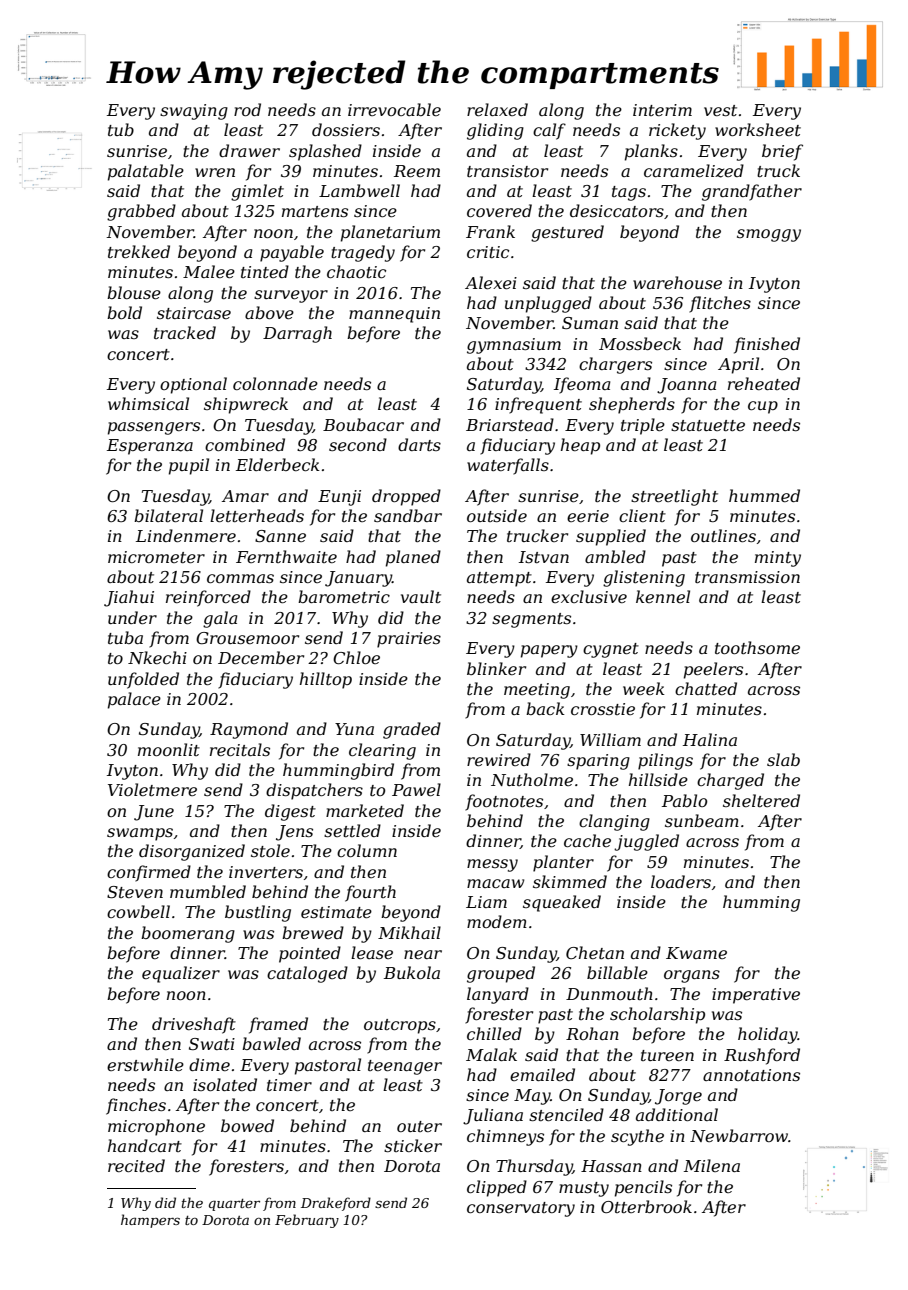 This screenshot has height=1290, width=908. What do you see at coordinates (730, 781) in the screenshot?
I see `charged` at bounding box center [730, 781].
